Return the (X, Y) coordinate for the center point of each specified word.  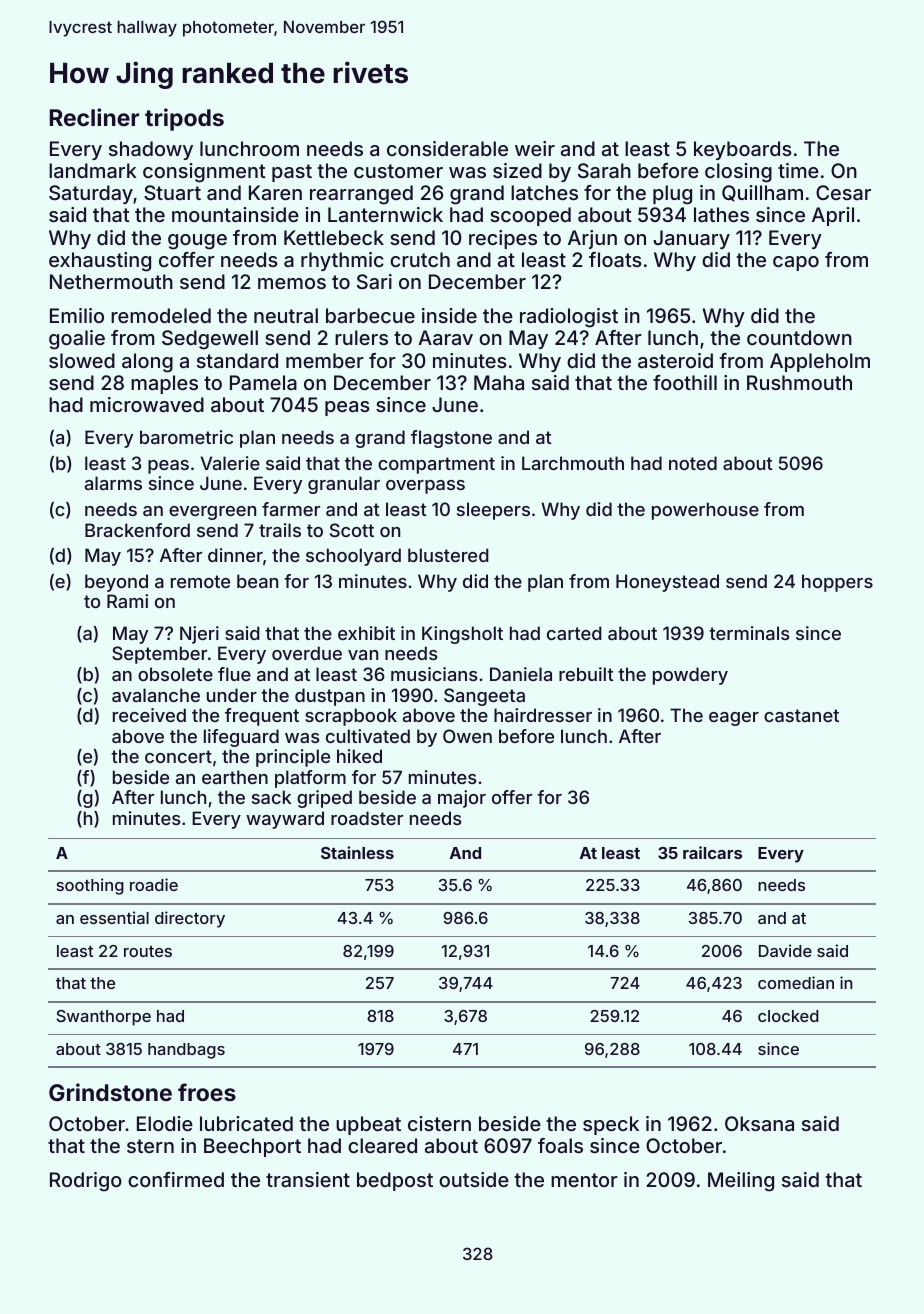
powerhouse (705, 511)
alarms (113, 483)
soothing (90, 886)
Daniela (521, 674)
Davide (785, 950)
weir (535, 148)
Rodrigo (86, 1182)
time (798, 170)
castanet (801, 715)
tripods (184, 119)
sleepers (493, 511)
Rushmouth (799, 382)
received (149, 715)
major (462, 799)
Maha (499, 382)
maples (164, 384)
